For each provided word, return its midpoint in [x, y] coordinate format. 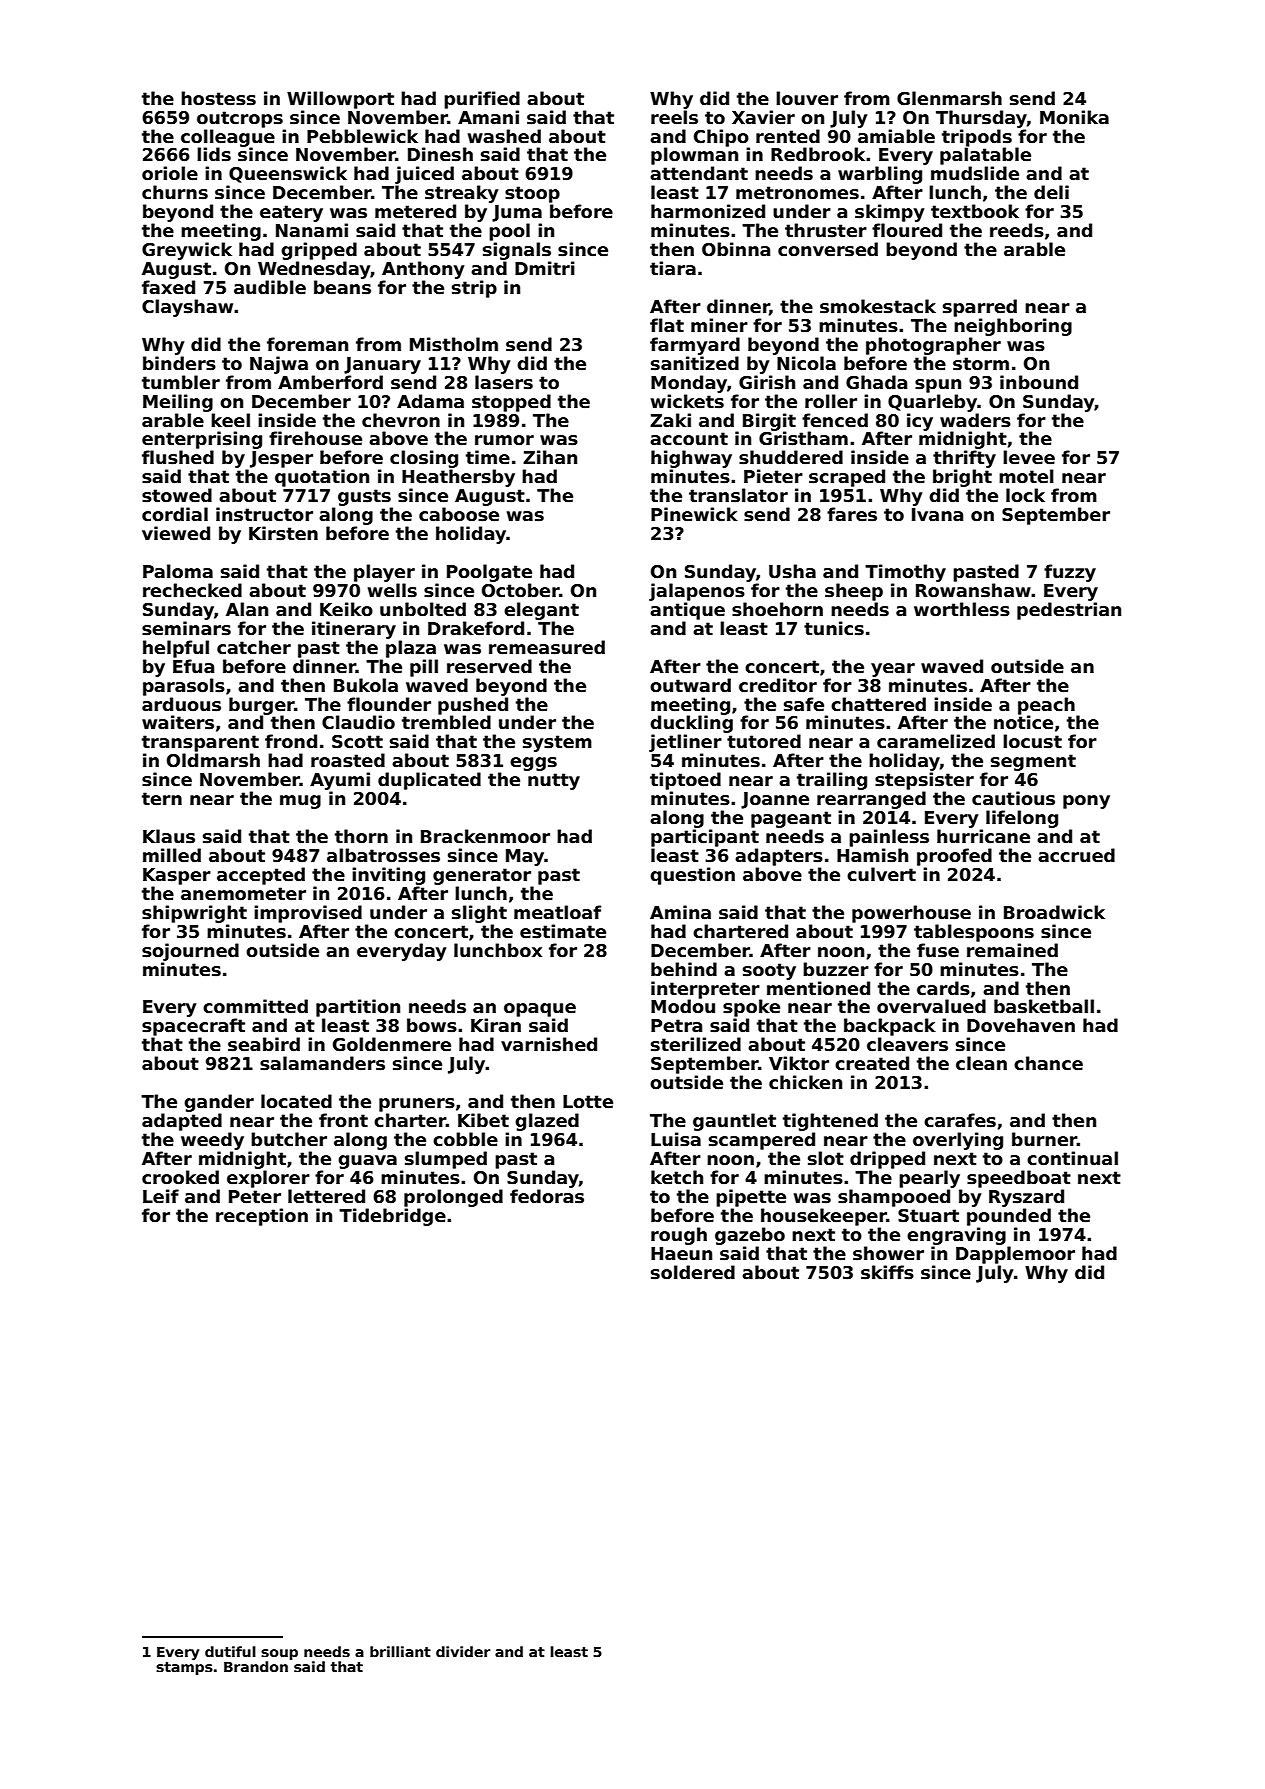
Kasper [177, 876]
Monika [1074, 117]
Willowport [340, 100]
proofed [954, 857]
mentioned [818, 988]
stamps [184, 1668]
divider [463, 1651]
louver [807, 98]
